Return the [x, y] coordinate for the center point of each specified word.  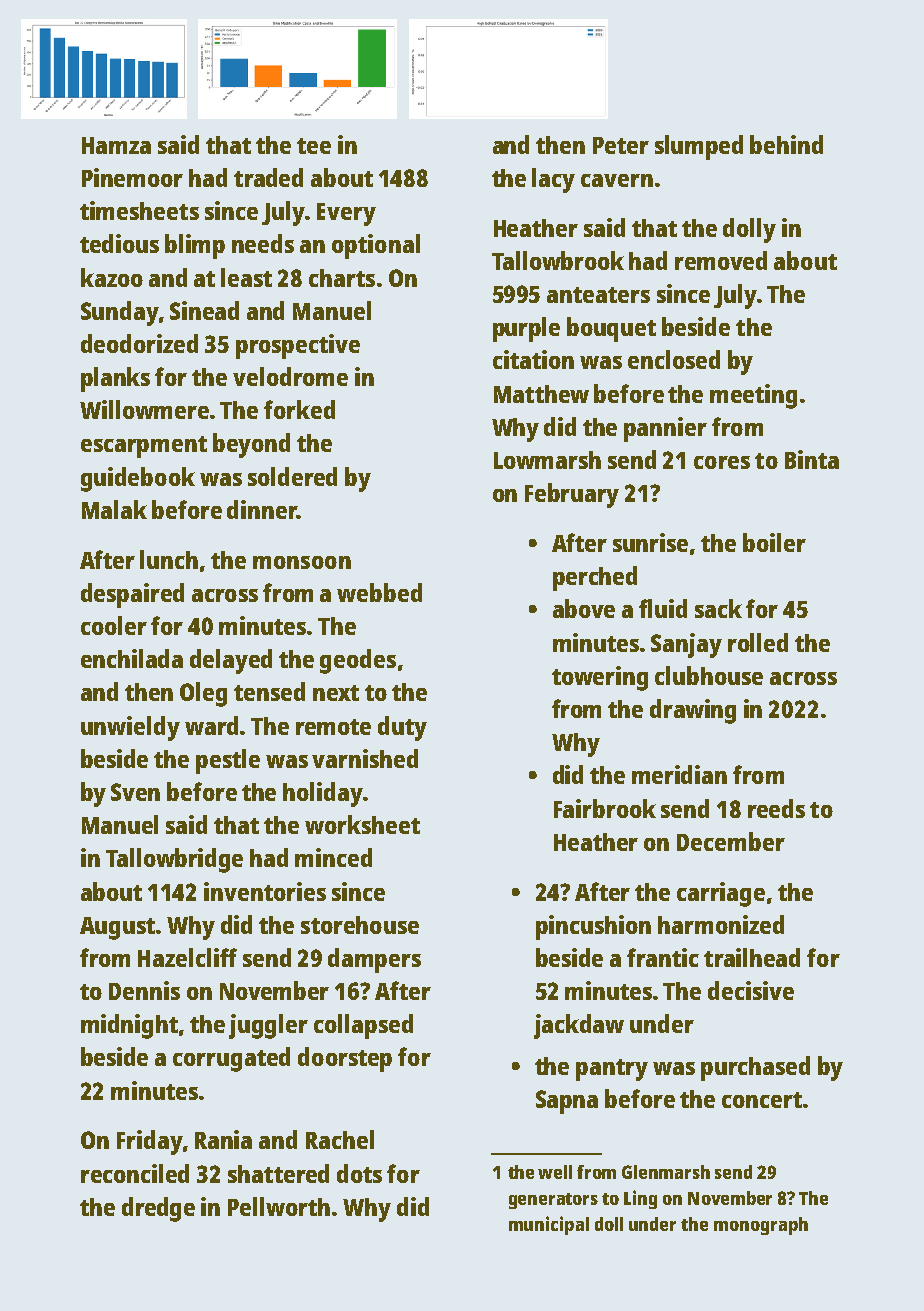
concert [762, 1100]
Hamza [116, 145]
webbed [379, 592]
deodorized [139, 343]
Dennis [144, 990]
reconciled [135, 1173]
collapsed [363, 1026]
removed [721, 260]
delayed [231, 661]
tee [314, 146]
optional [376, 246]
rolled [758, 642]
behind [786, 144]
